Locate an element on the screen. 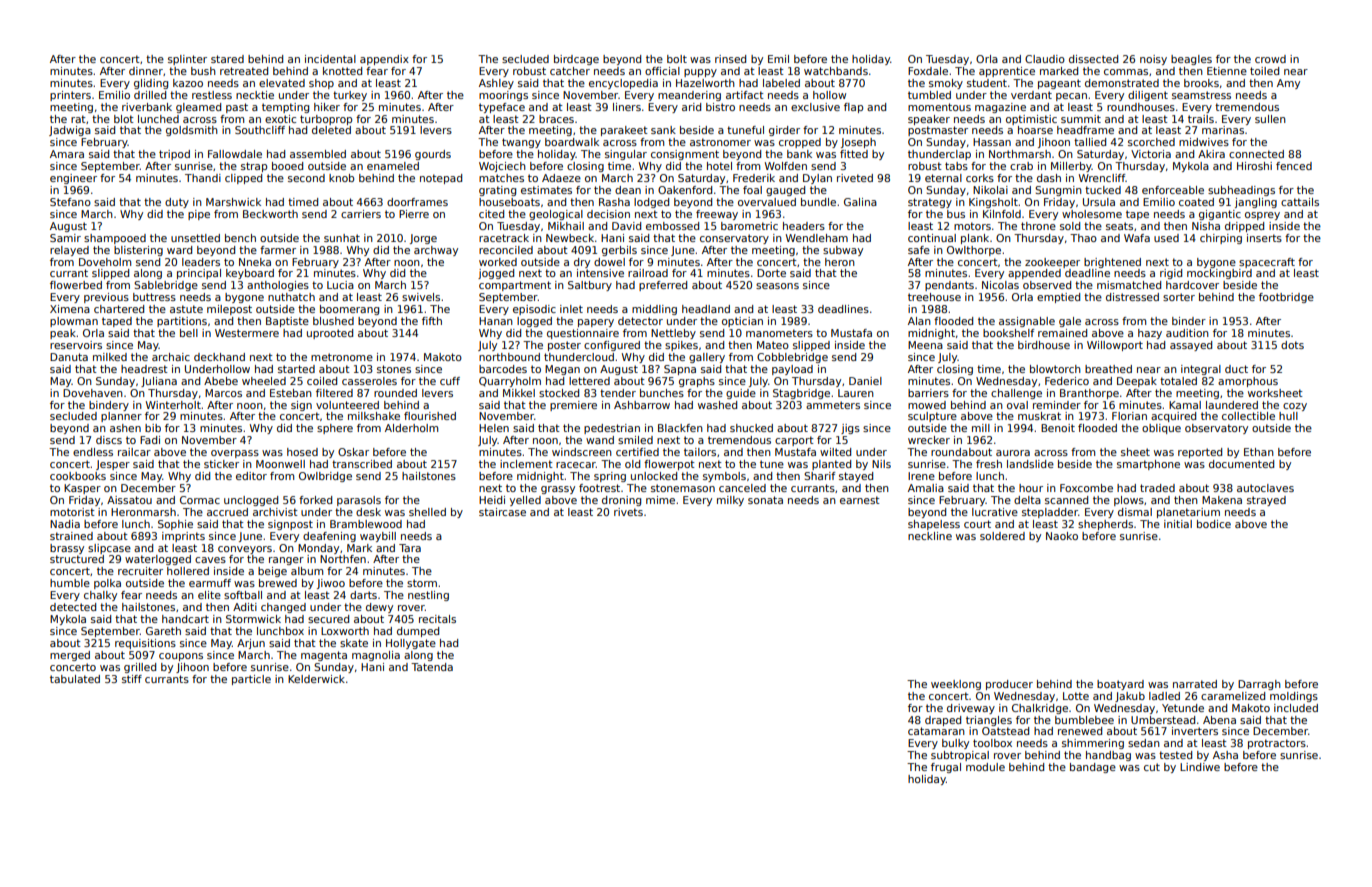  Naoko is located at coordinates (1062, 536).
